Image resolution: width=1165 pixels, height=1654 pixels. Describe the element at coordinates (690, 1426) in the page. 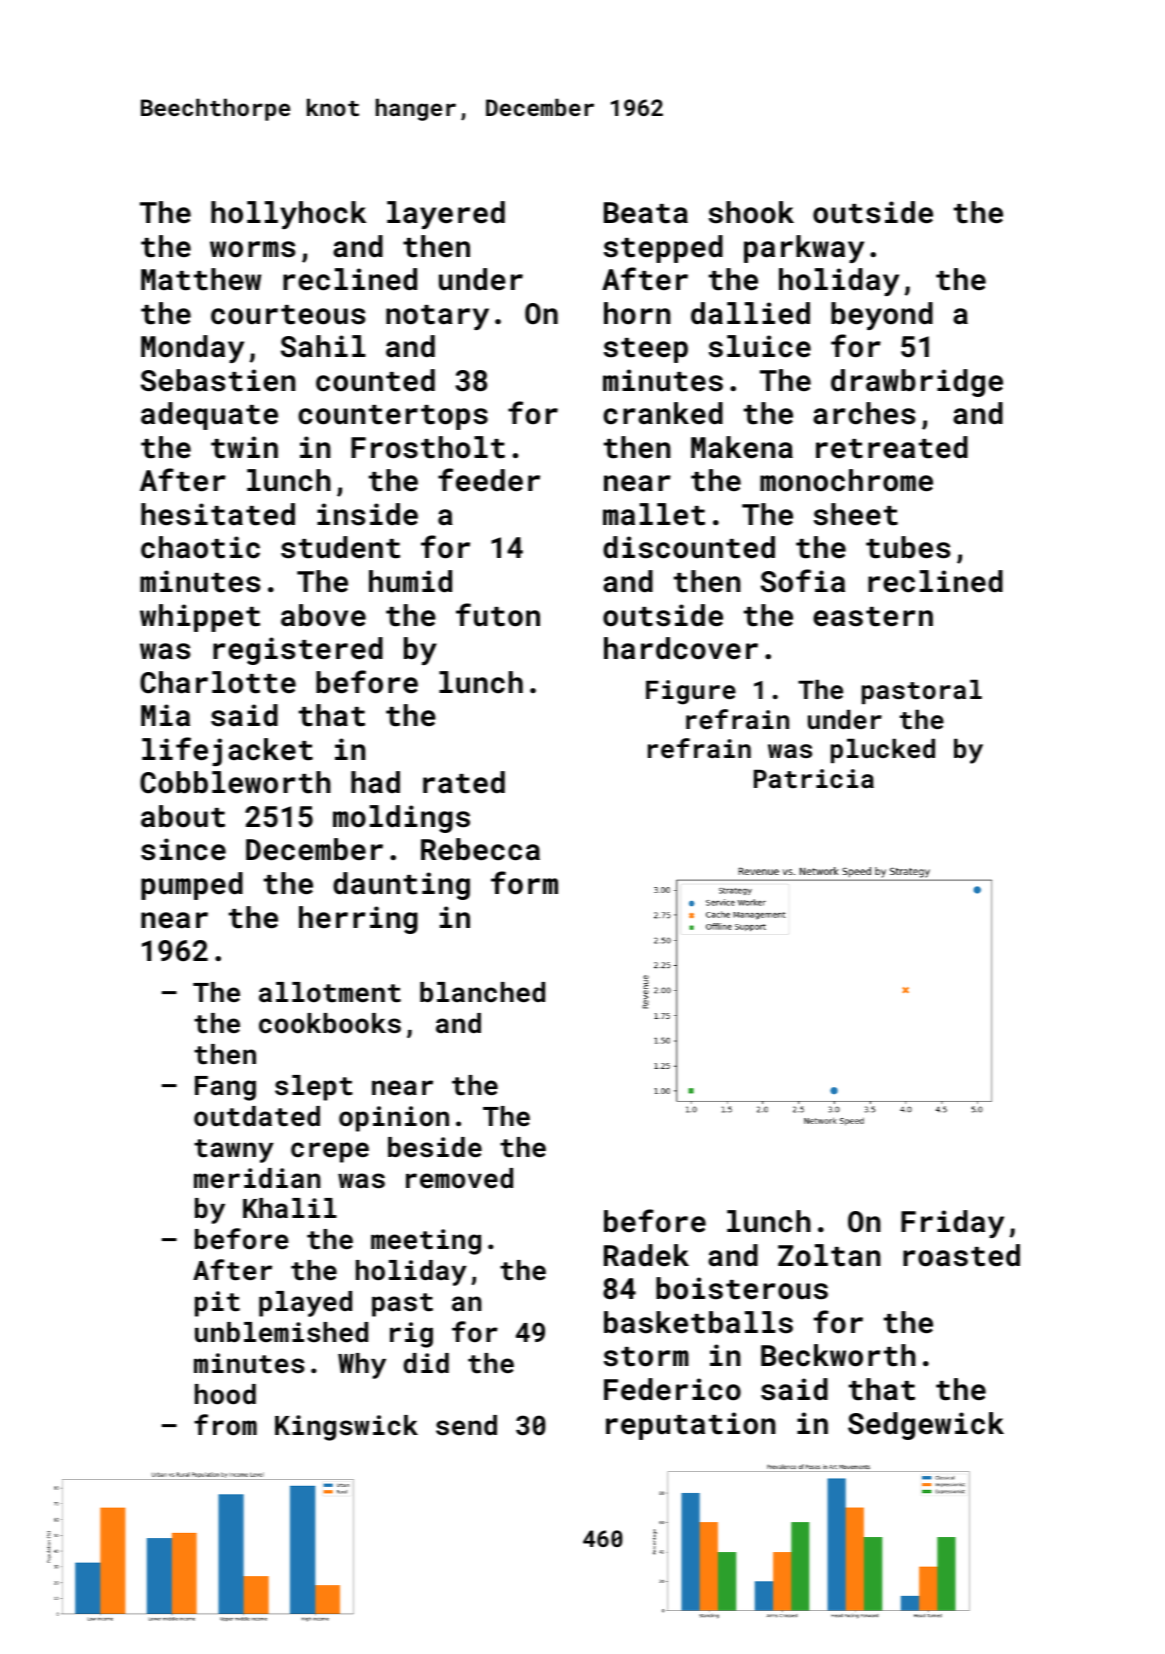

I see `reputation` at that location.
